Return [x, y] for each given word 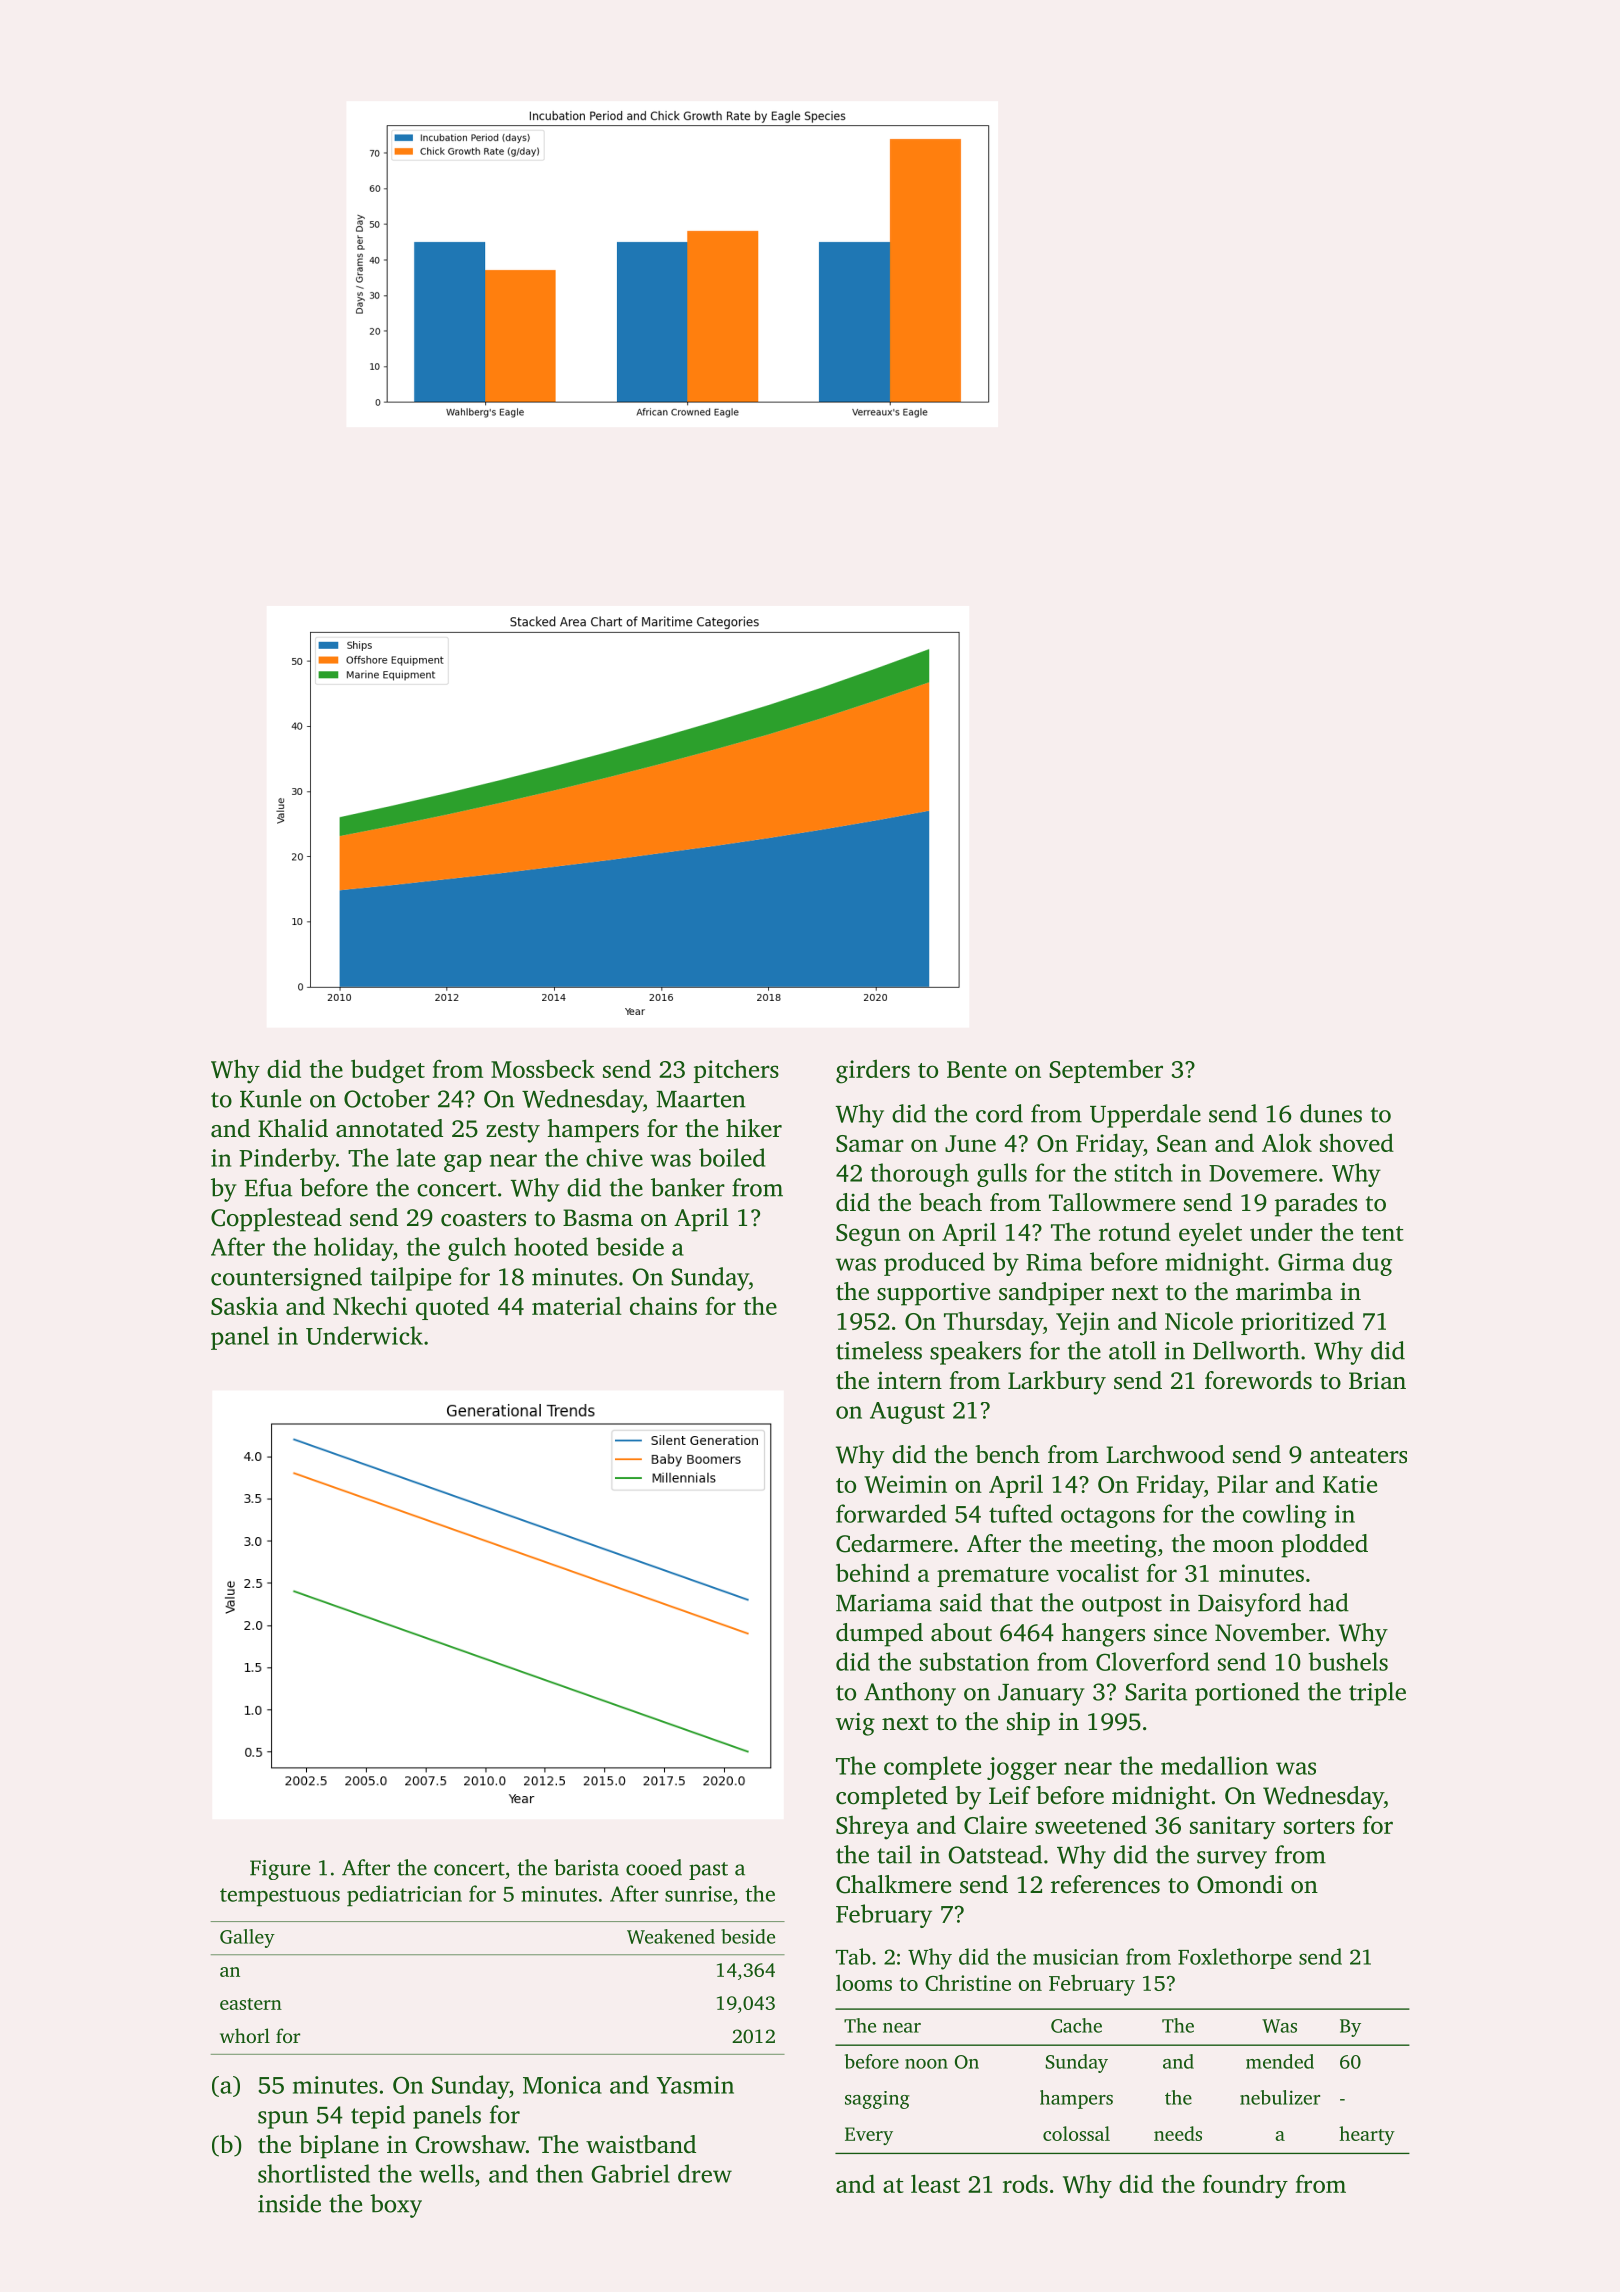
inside [289, 2203]
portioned [1247, 1694]
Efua [268, 1187]
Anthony [910, 1694]
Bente [977, 1069]
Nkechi [370, 1305]
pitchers [736, 1071]
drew [705, 2173]
